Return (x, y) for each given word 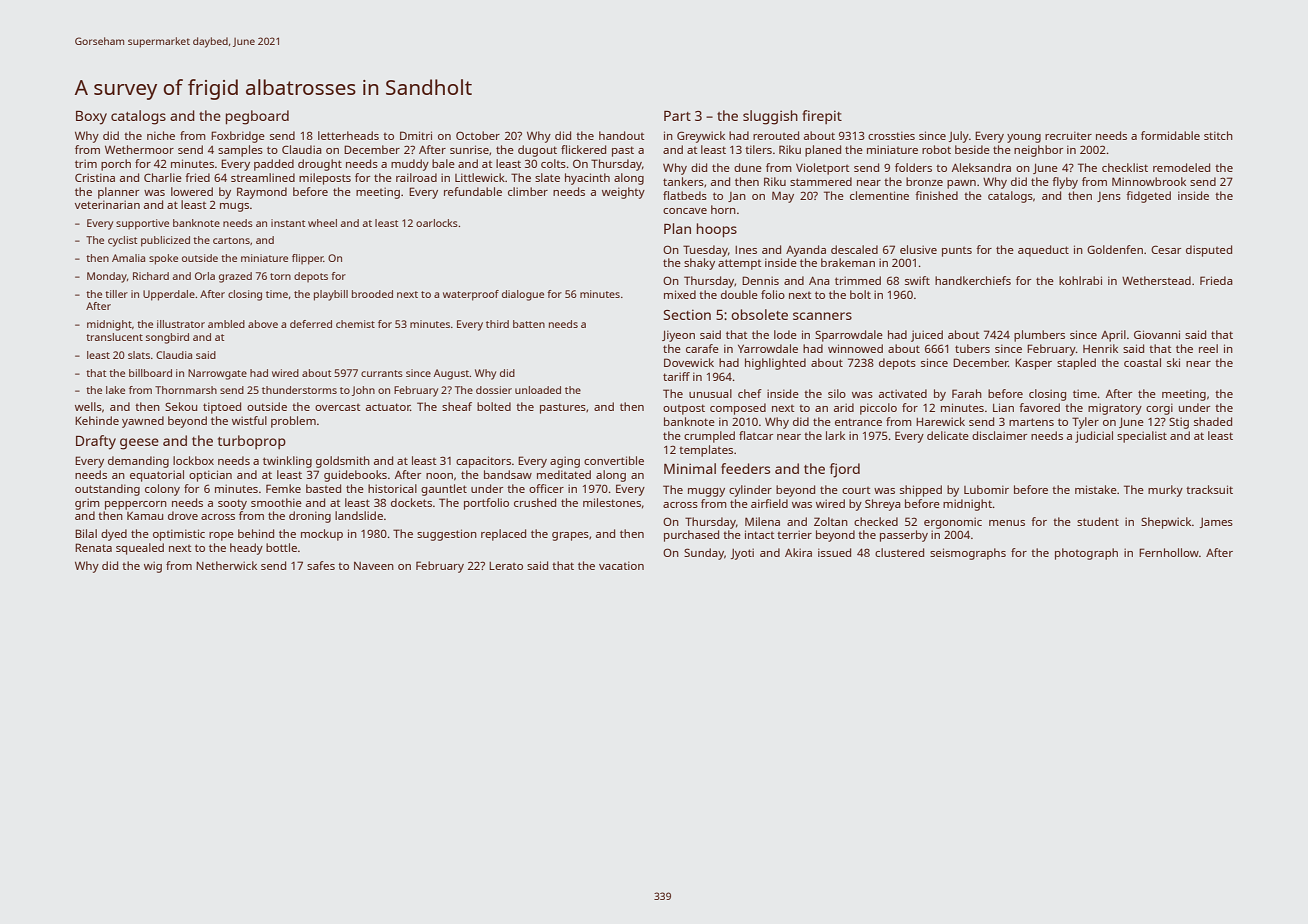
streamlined (263, 177)
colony (162, 490)
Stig (1179, 423)
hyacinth (587, 179)
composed (738, 409)
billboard (150, 373)
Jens (1109, 197)
